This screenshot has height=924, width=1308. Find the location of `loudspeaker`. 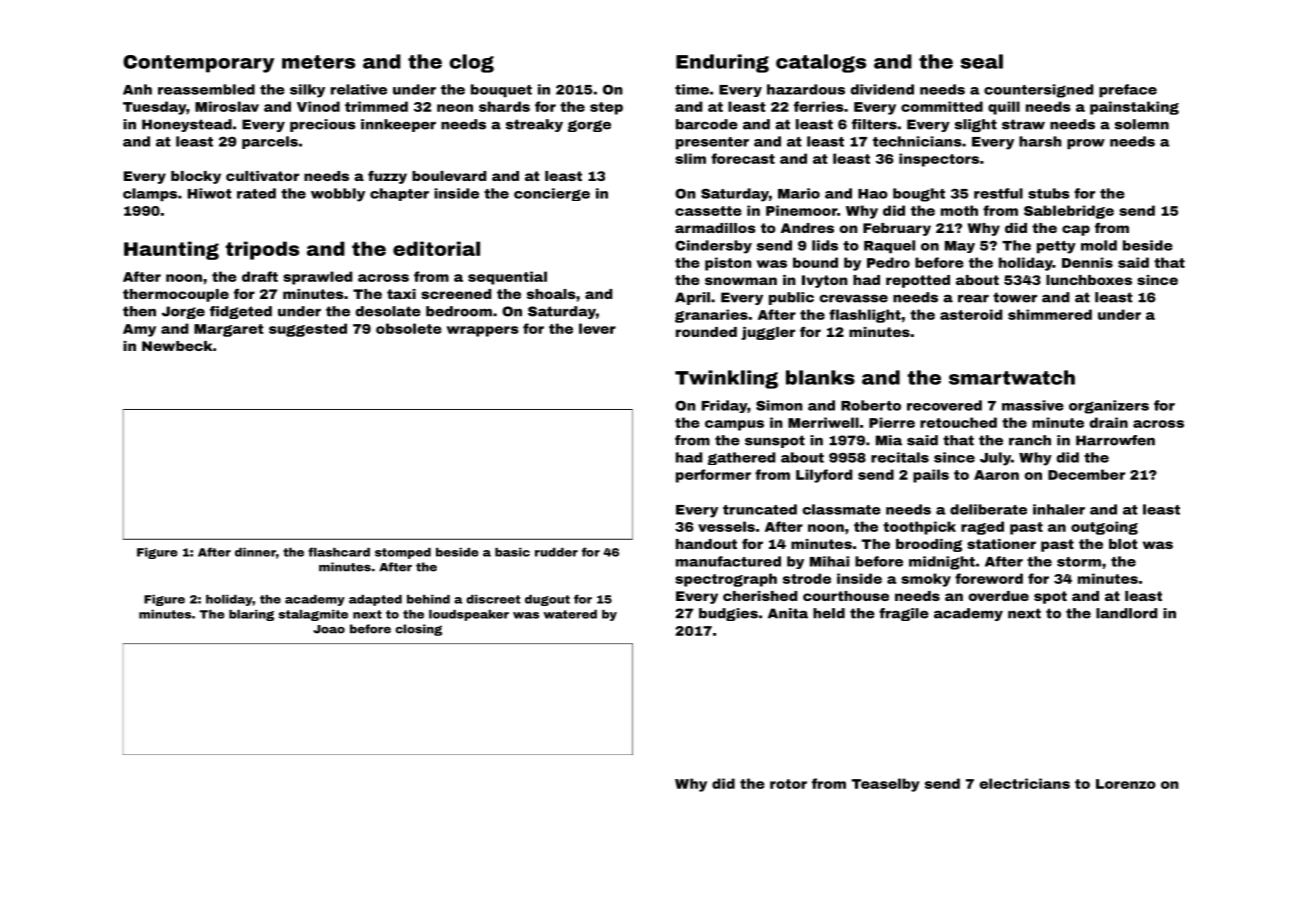

loudspeaker is located at coordinates (469, 615).
